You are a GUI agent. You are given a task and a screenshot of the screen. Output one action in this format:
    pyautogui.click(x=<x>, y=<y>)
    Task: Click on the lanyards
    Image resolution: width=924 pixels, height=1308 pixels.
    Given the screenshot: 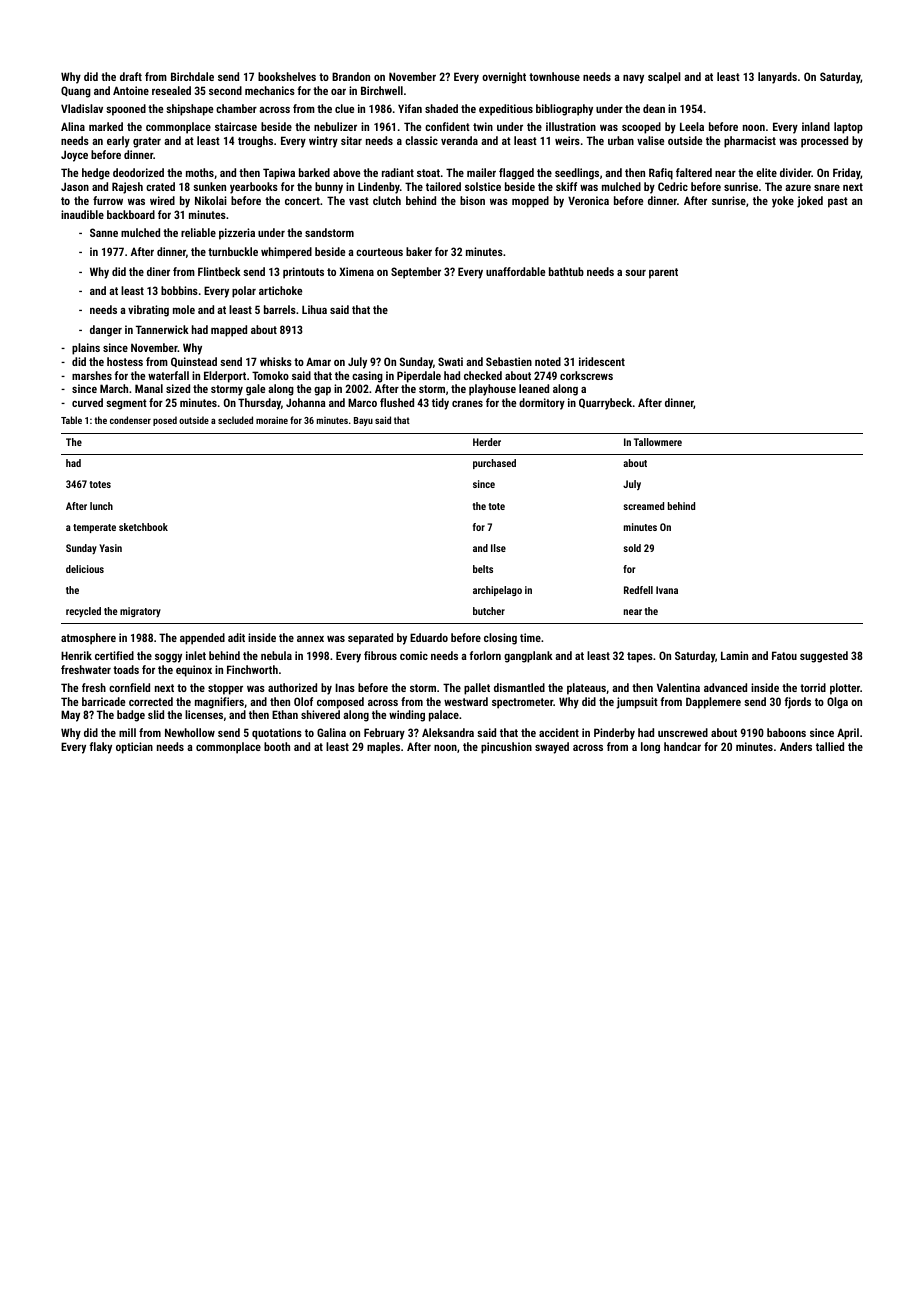 What is the action you would take?
    pyautogui.click(x=777, y=78)
